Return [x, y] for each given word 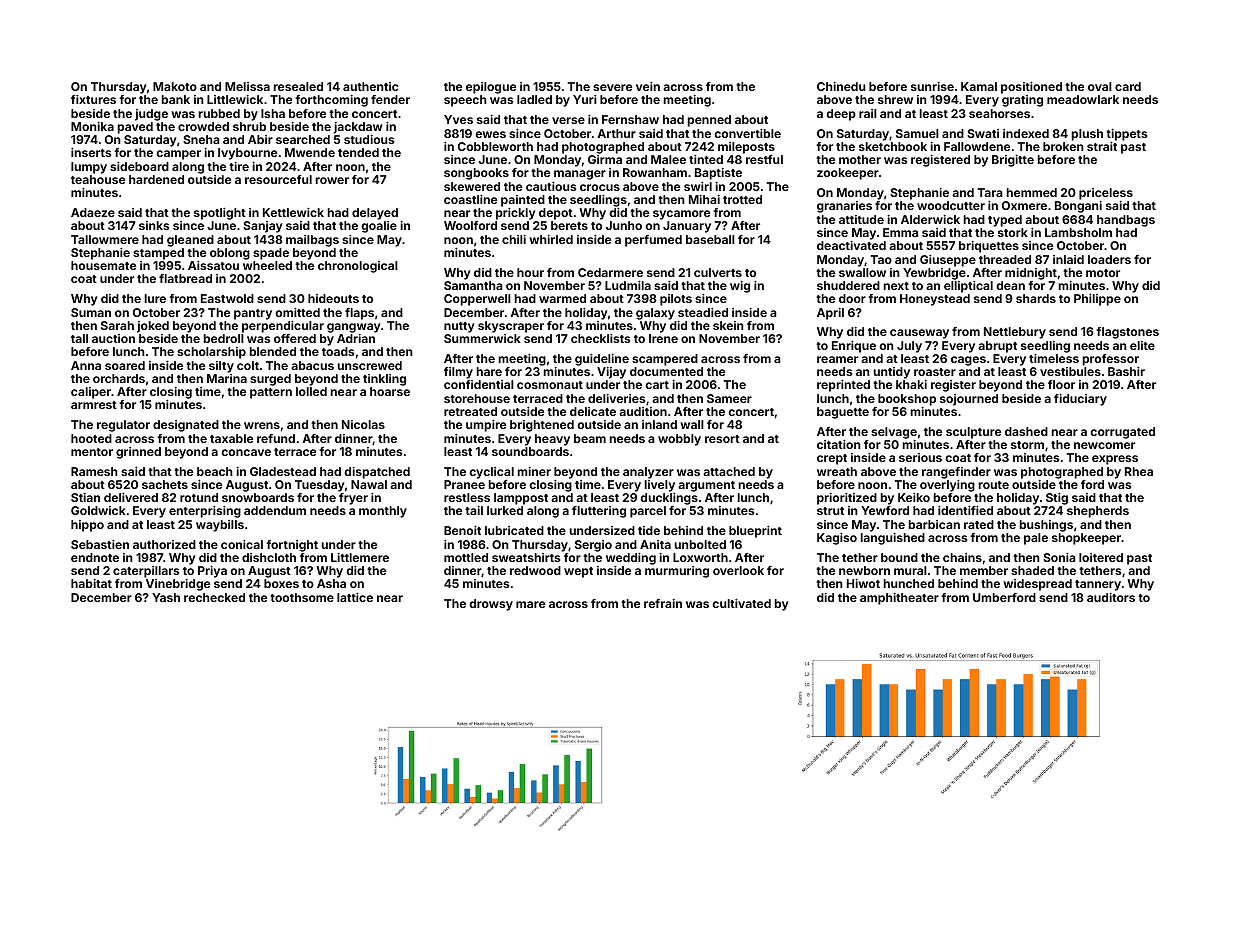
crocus [600, 187]
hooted [91, 438]
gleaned [190, 241]
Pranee [464, 484]
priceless [1106, 194]
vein [648, 86]
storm [1027, 445]
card [1128, 86]
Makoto [175, 86]
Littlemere [360, 557]
